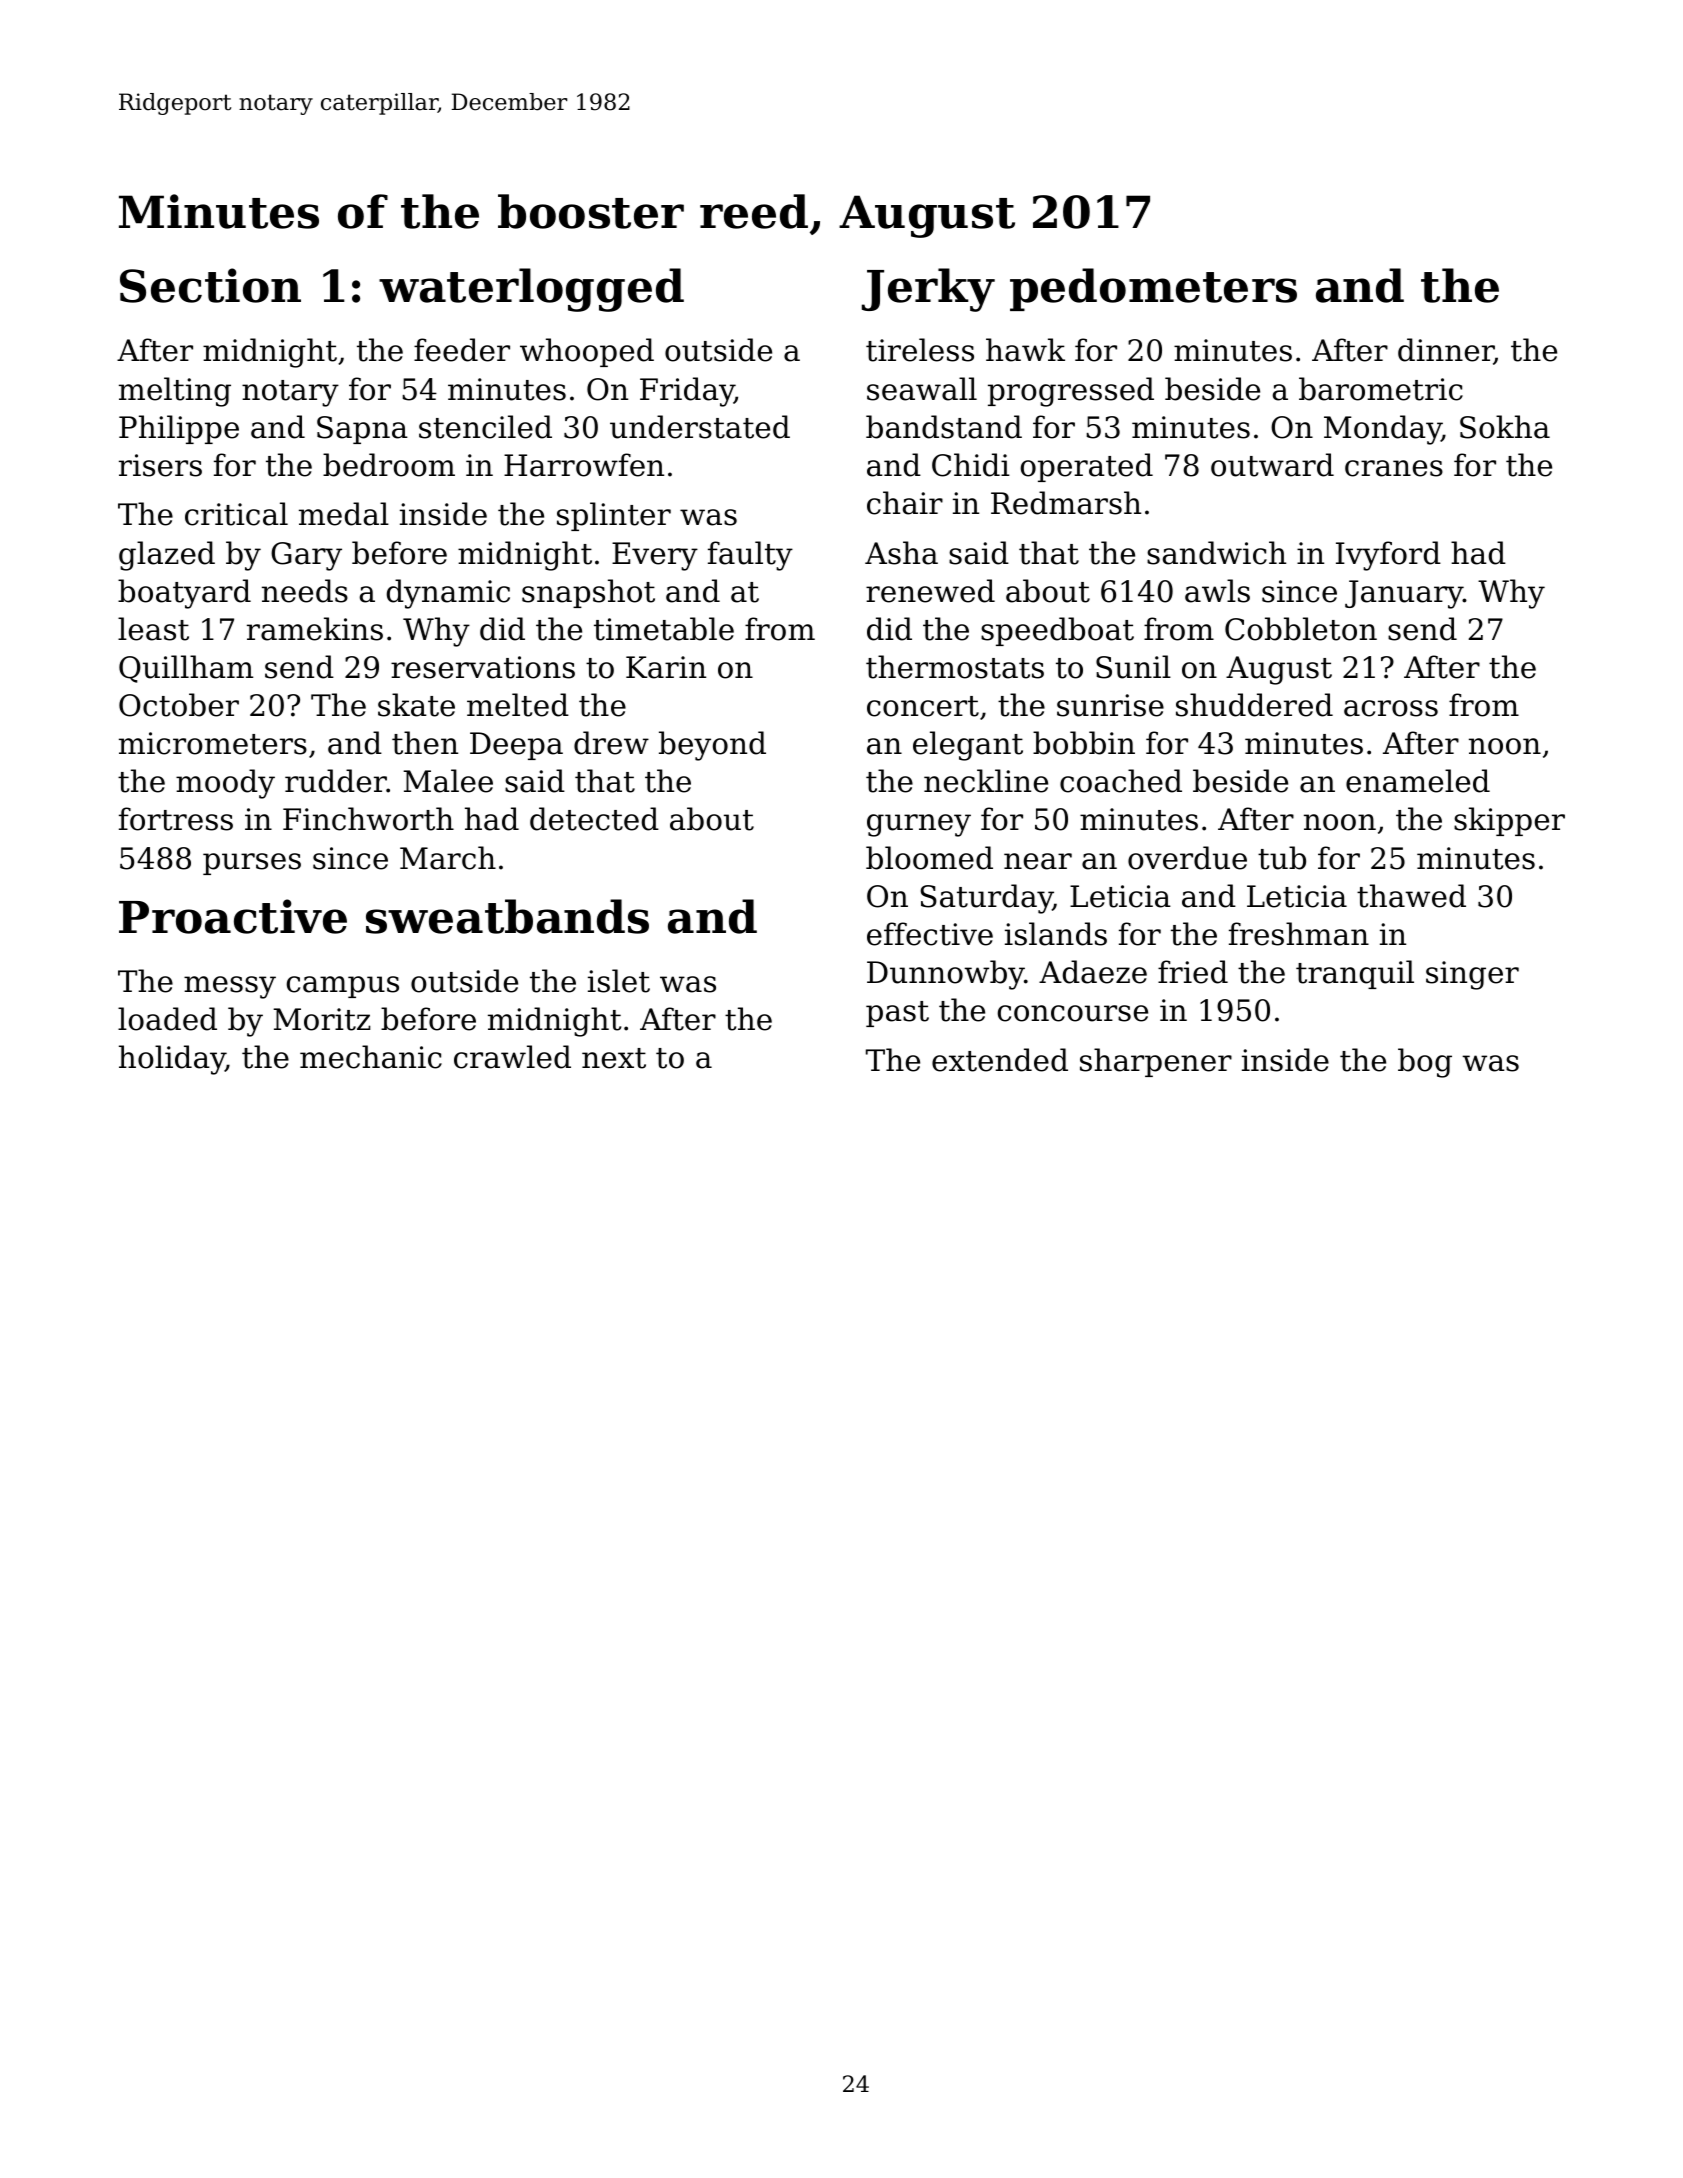 This screenshot has width=1683, height=2178. I want to click on hawk, so click(1025, 350).
